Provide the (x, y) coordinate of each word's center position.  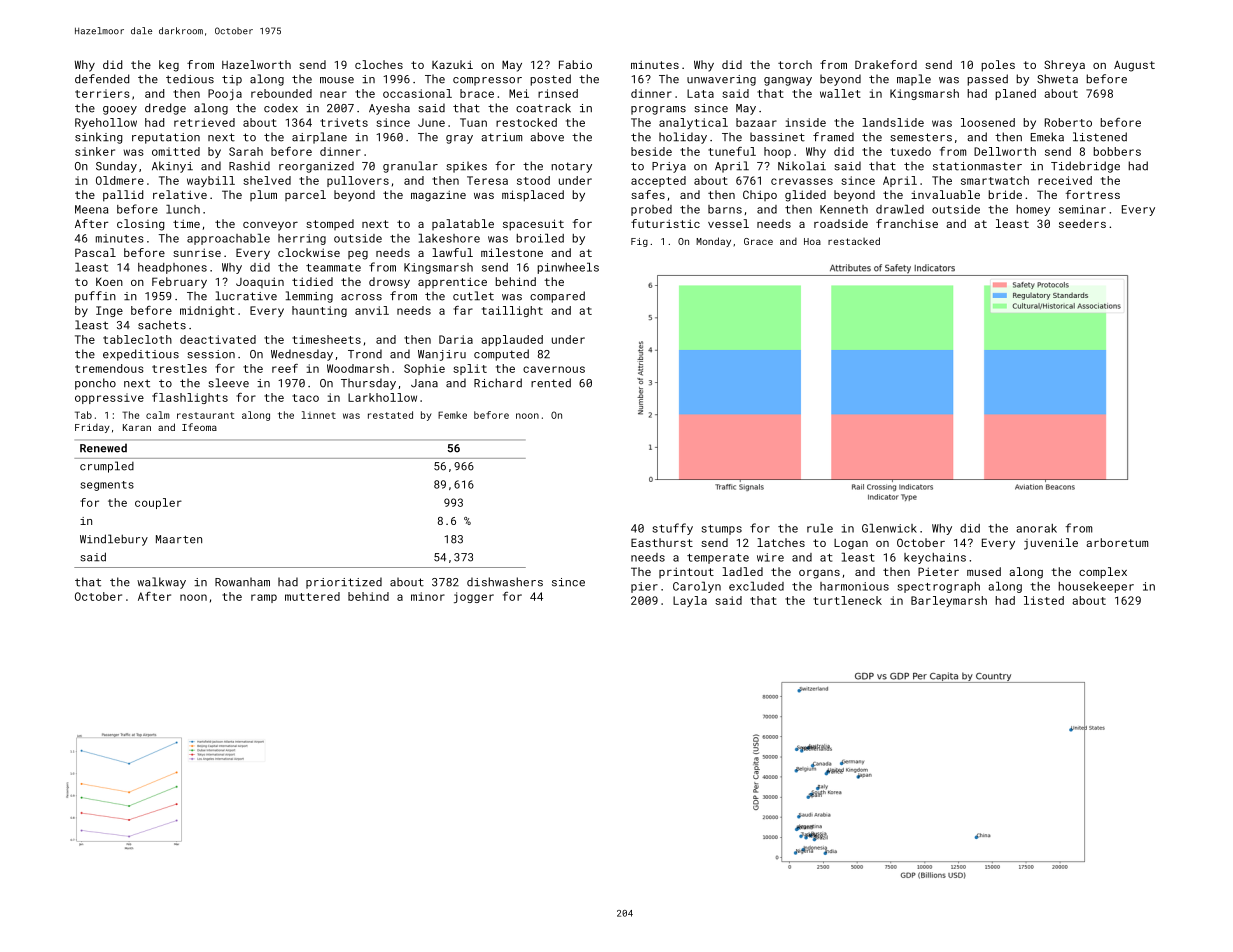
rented (551, 383)
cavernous (554, 369)
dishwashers (505, 582)
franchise (907, 223)
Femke (452, 415)
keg (169, 66)
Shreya (1064, 66)
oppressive (109, 398)
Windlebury (114, 540)
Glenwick (889, 528)
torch (795, 64)
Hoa (812, 241)
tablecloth (137, 339)
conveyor (270, 226)
